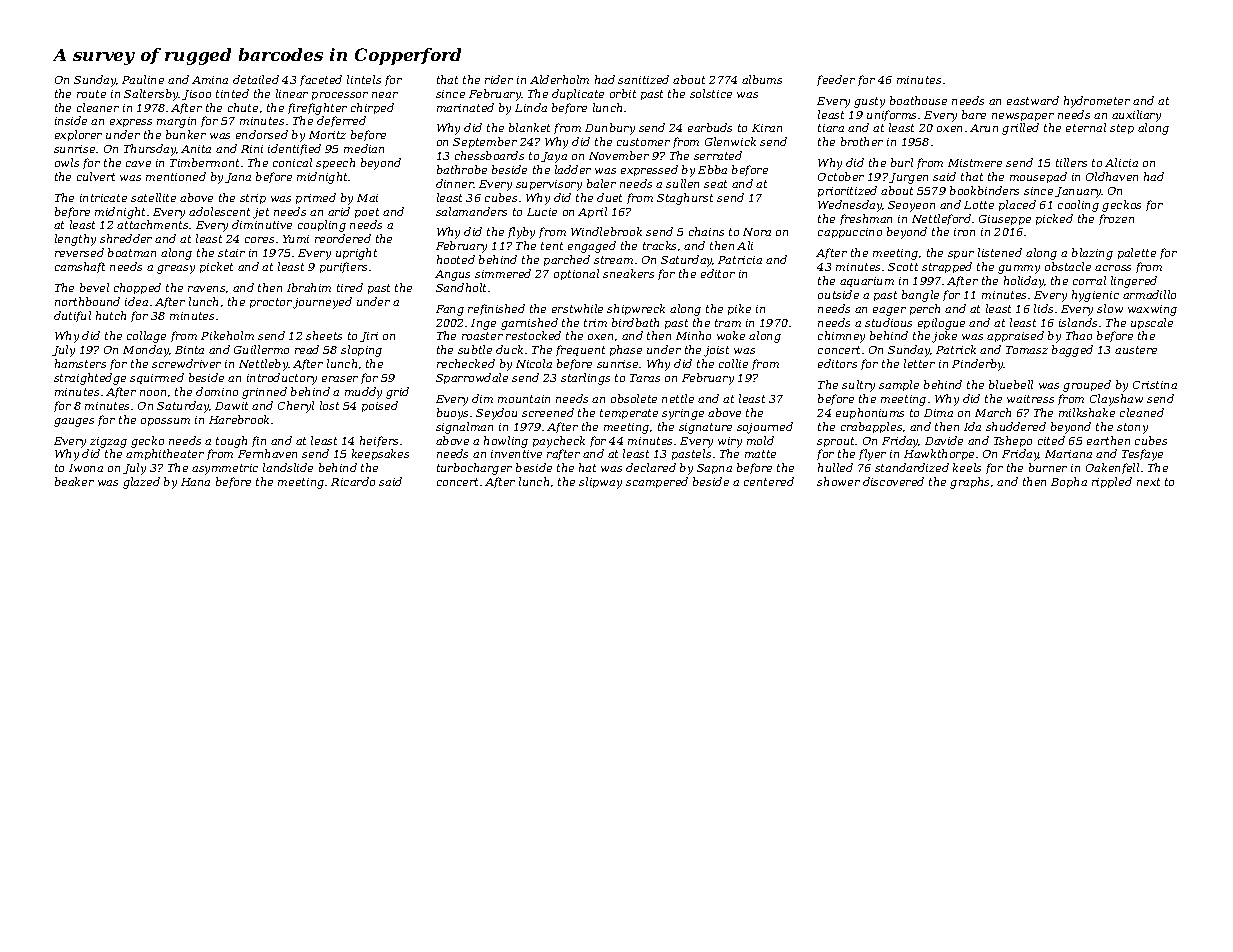 The height and width of the page is (952, 1233). Describe the element at coordinates (1097, 102) in the page. I see `hydrometer` at that location.
